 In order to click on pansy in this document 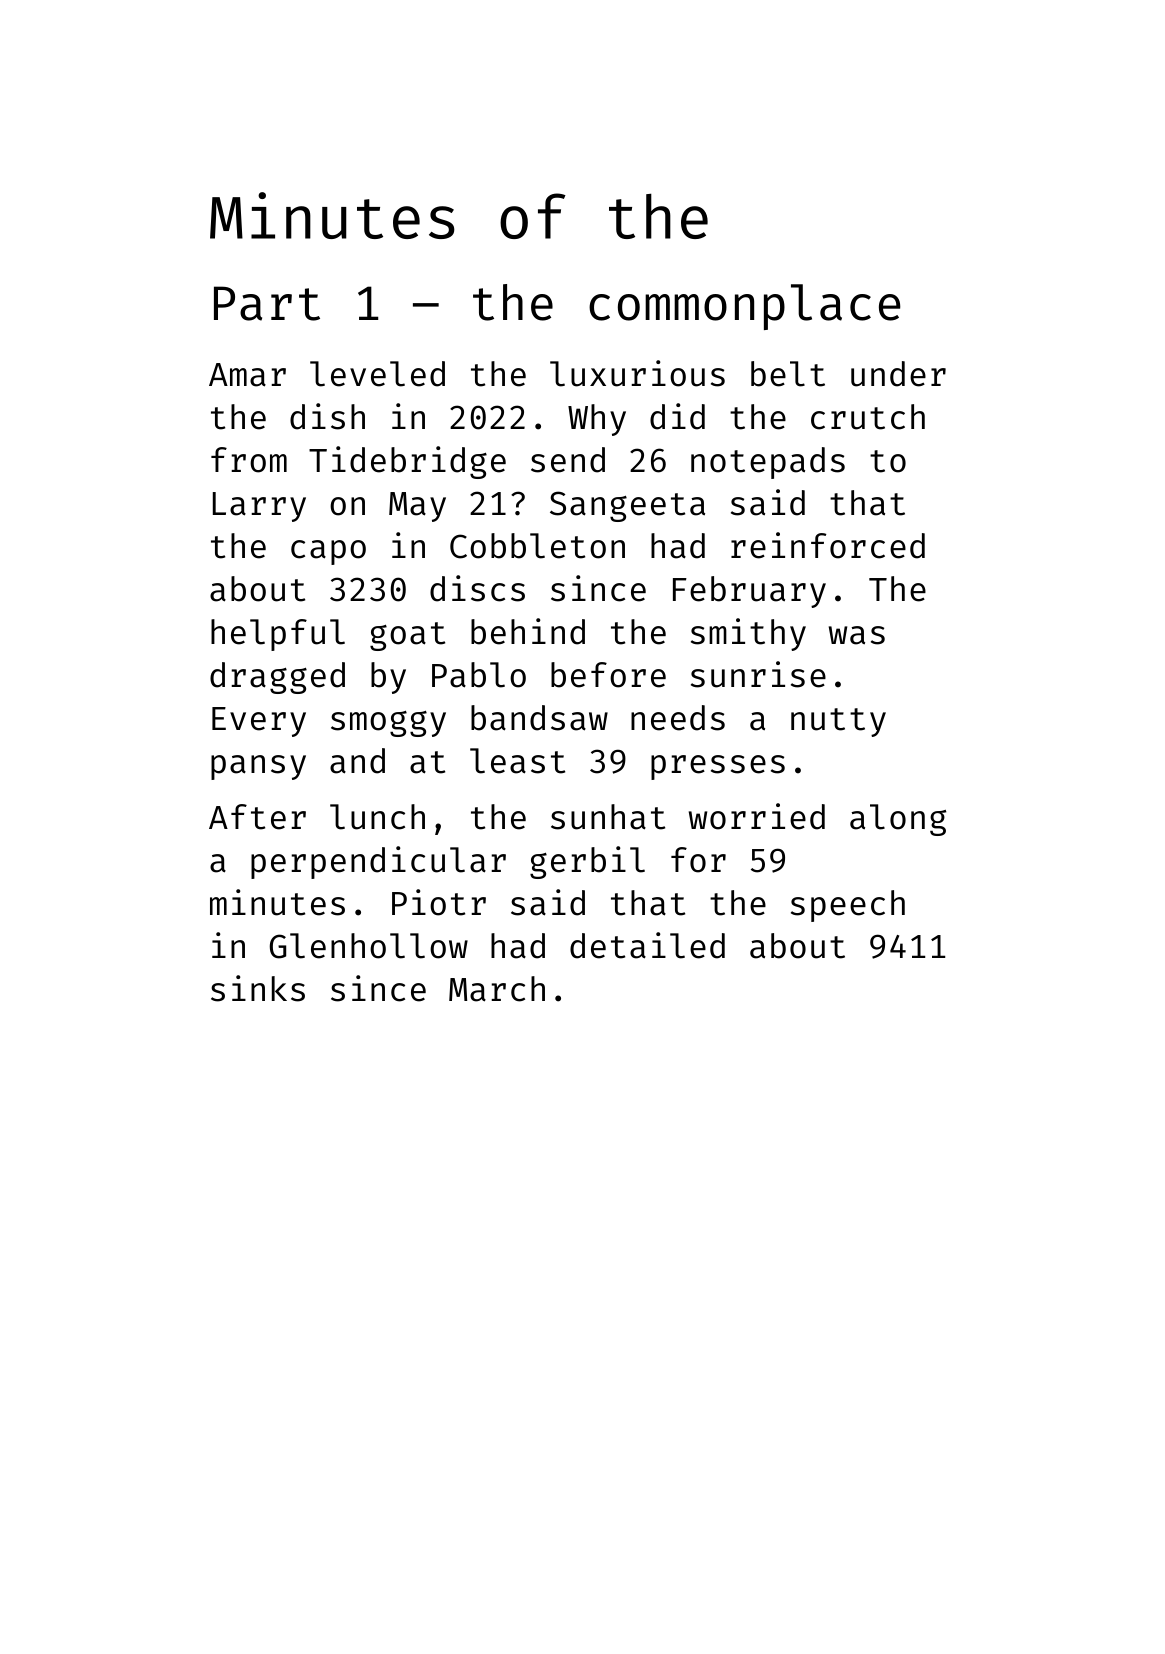, I will do `click(258, 767)`.
